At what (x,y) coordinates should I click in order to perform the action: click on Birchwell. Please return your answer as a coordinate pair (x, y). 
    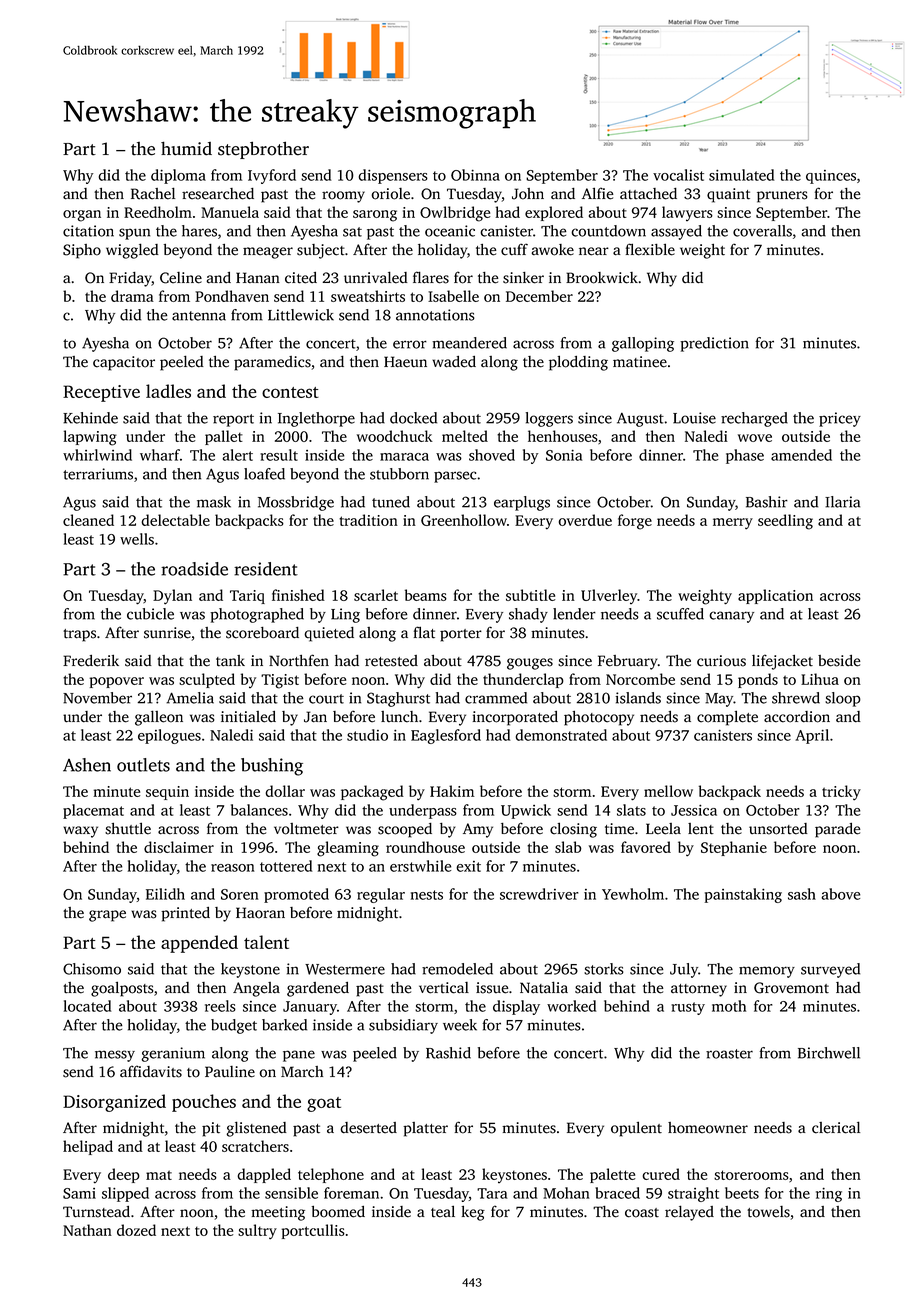
    Looking at the image, I should click on (829, 1053).
